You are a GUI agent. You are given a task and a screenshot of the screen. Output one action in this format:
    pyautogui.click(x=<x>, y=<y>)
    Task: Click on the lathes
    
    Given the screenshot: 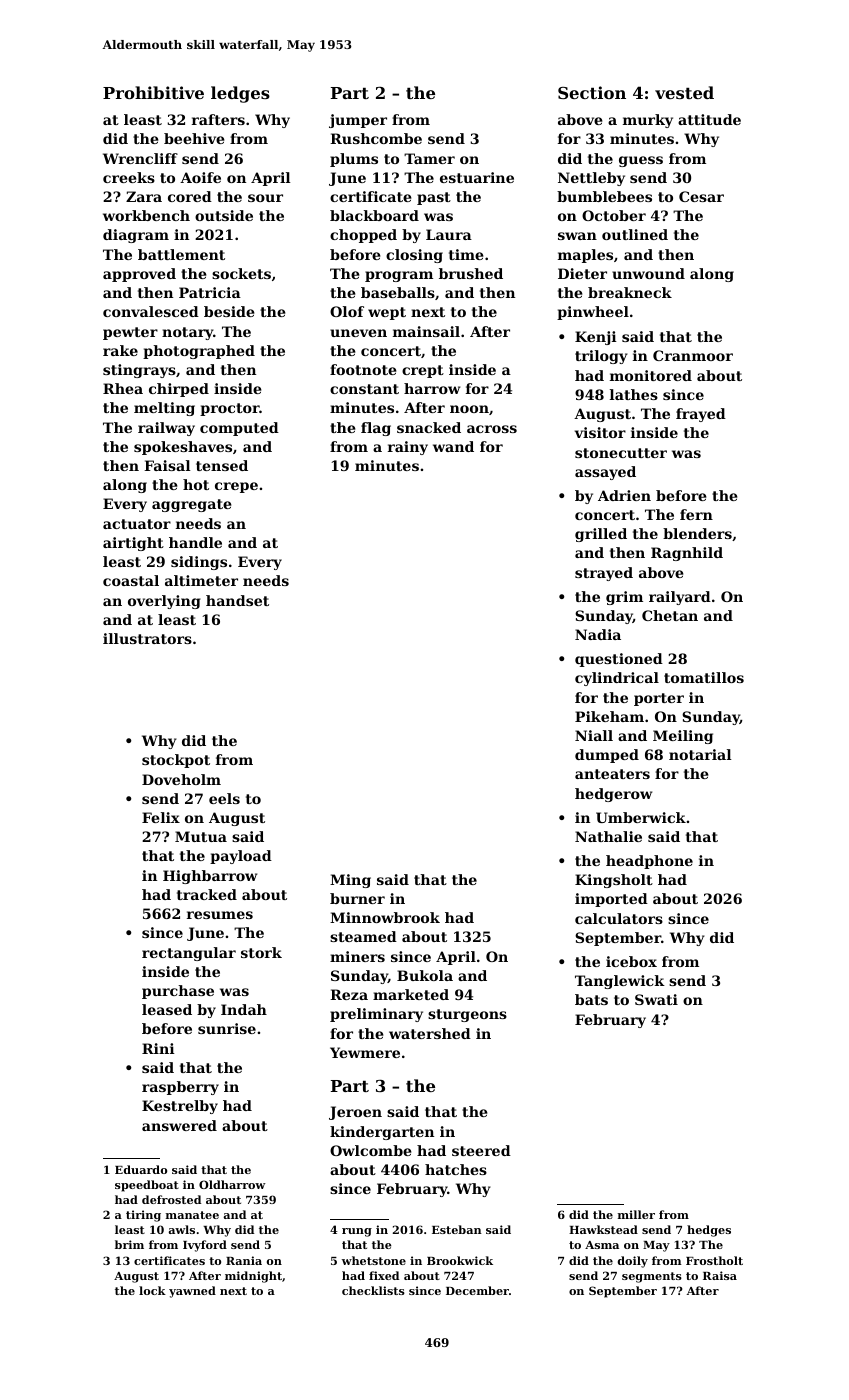 What is the action you would take?
    pyautogui.click(x=634, y=394)
